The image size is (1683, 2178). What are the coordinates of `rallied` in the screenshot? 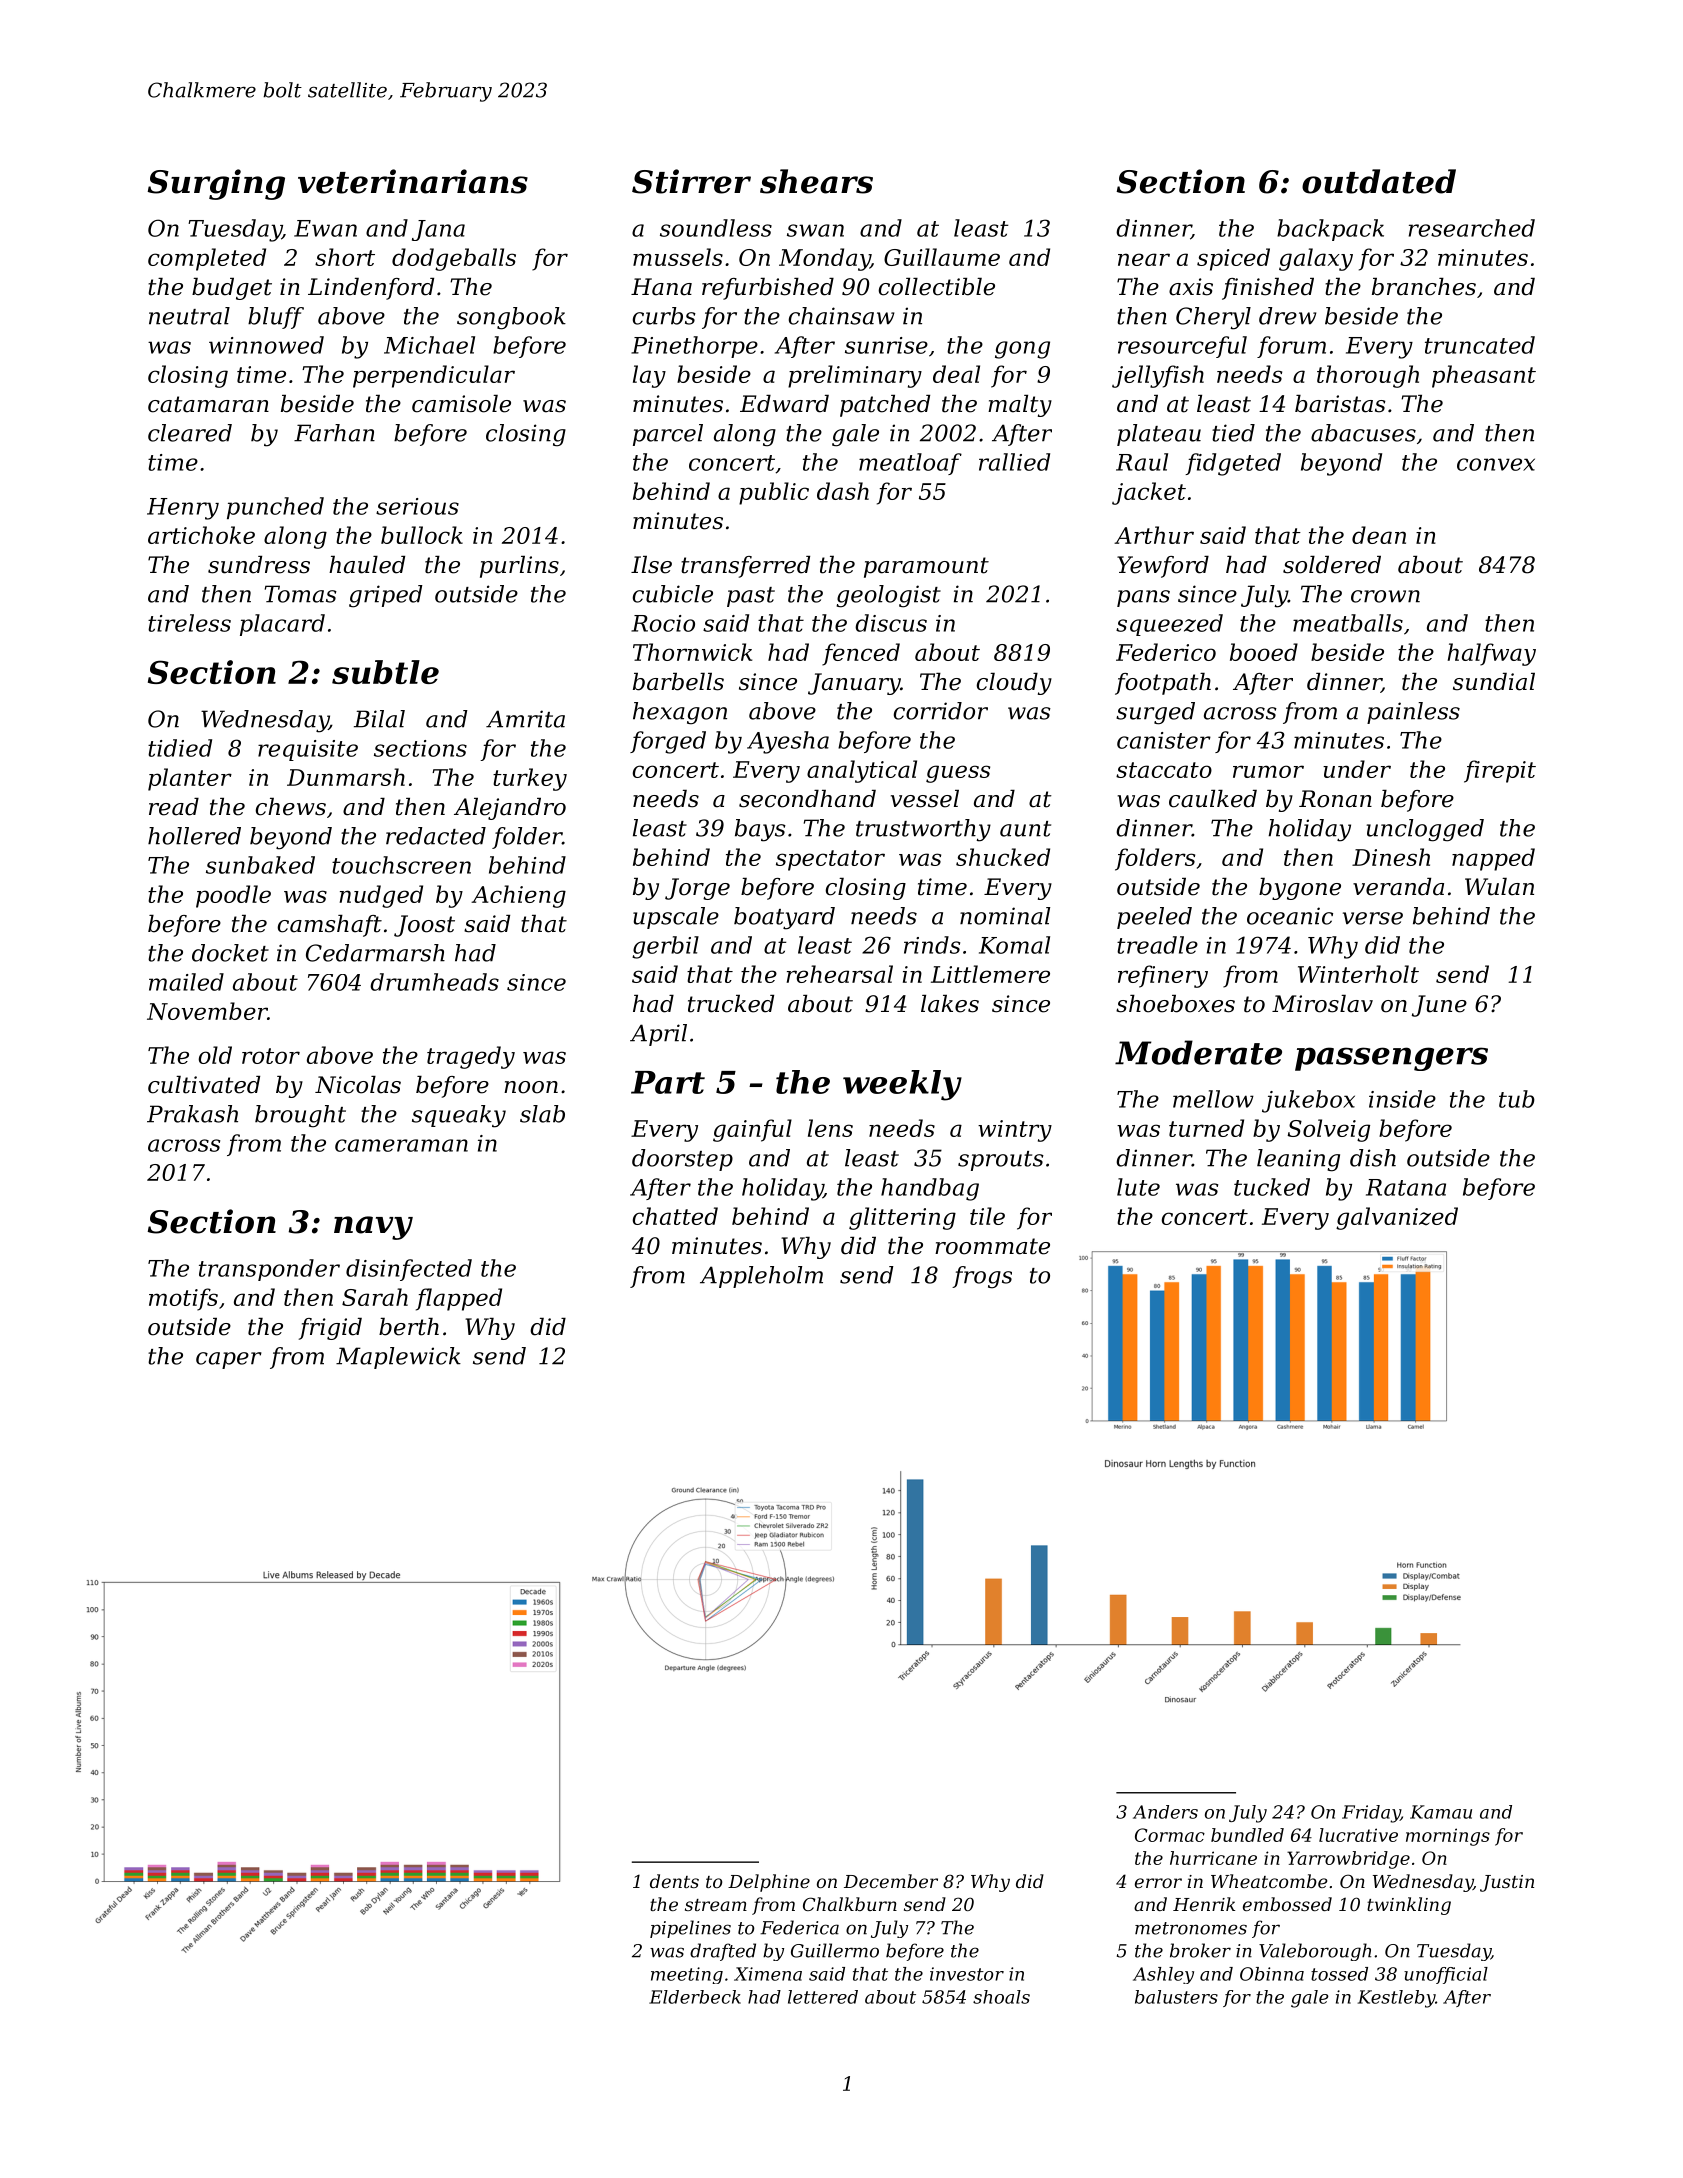 It's located at (1014, 462).
